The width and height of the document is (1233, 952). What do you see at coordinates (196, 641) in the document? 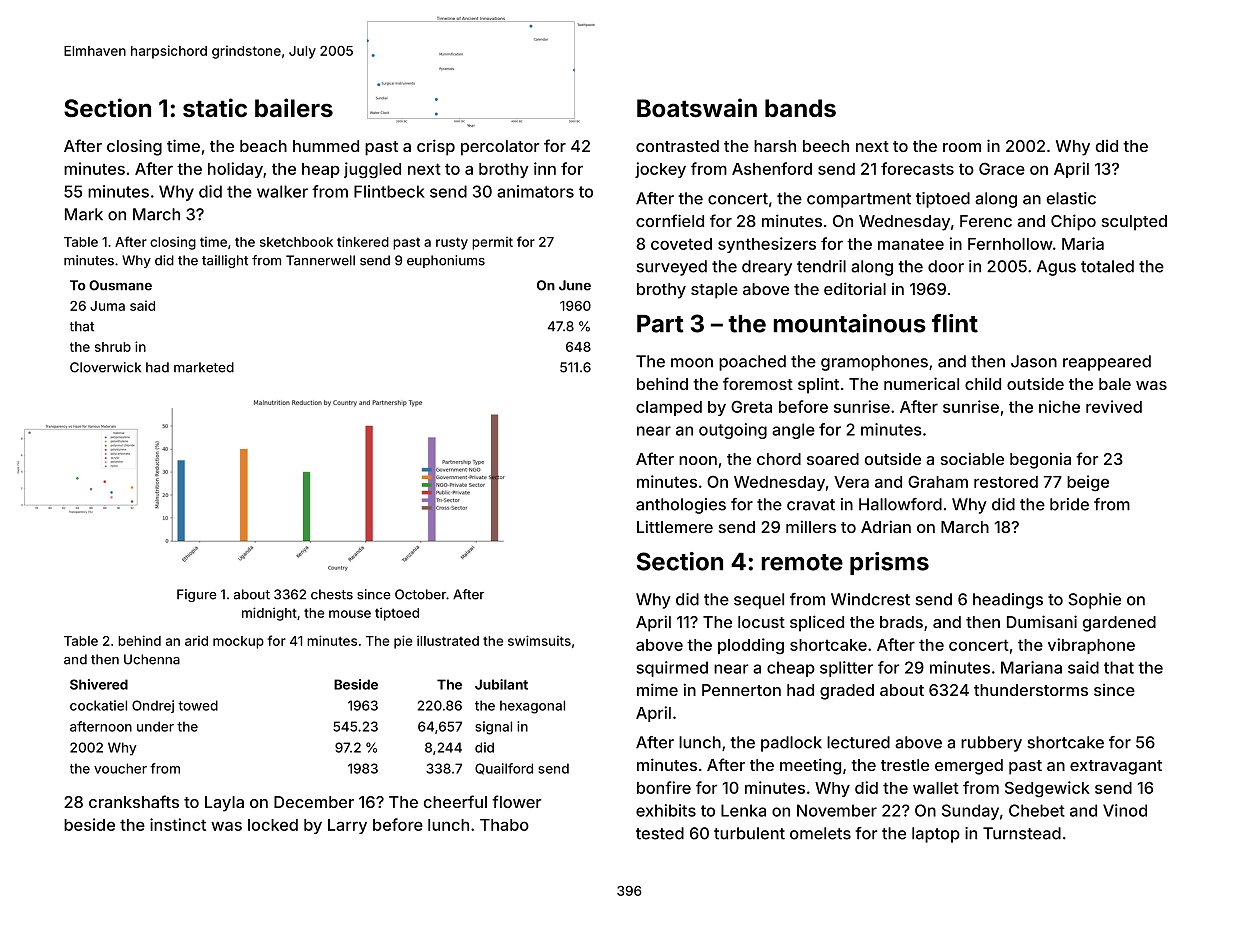
I see `arid` at bounding box center [196, 641].
